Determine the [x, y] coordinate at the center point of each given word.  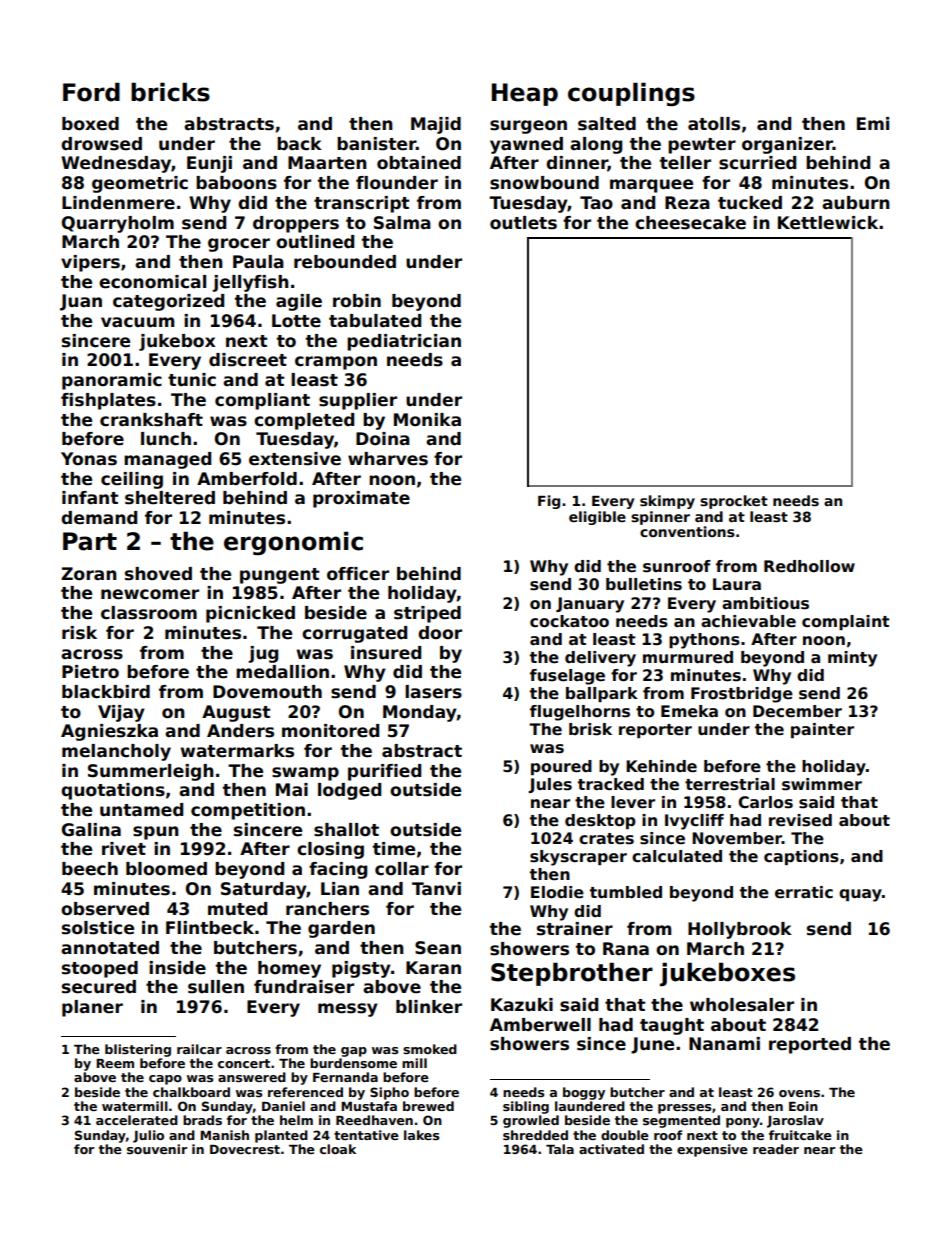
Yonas [89, 459]
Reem [115, 1063]
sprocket [734, 502]
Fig [549, 502]
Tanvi [436, 889]
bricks [170, 92]
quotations [113, 791]
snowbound [544, 183]
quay [860, 895]
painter [822, 730]
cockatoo [569, 621]
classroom [149, 613]
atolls [714, 124]
